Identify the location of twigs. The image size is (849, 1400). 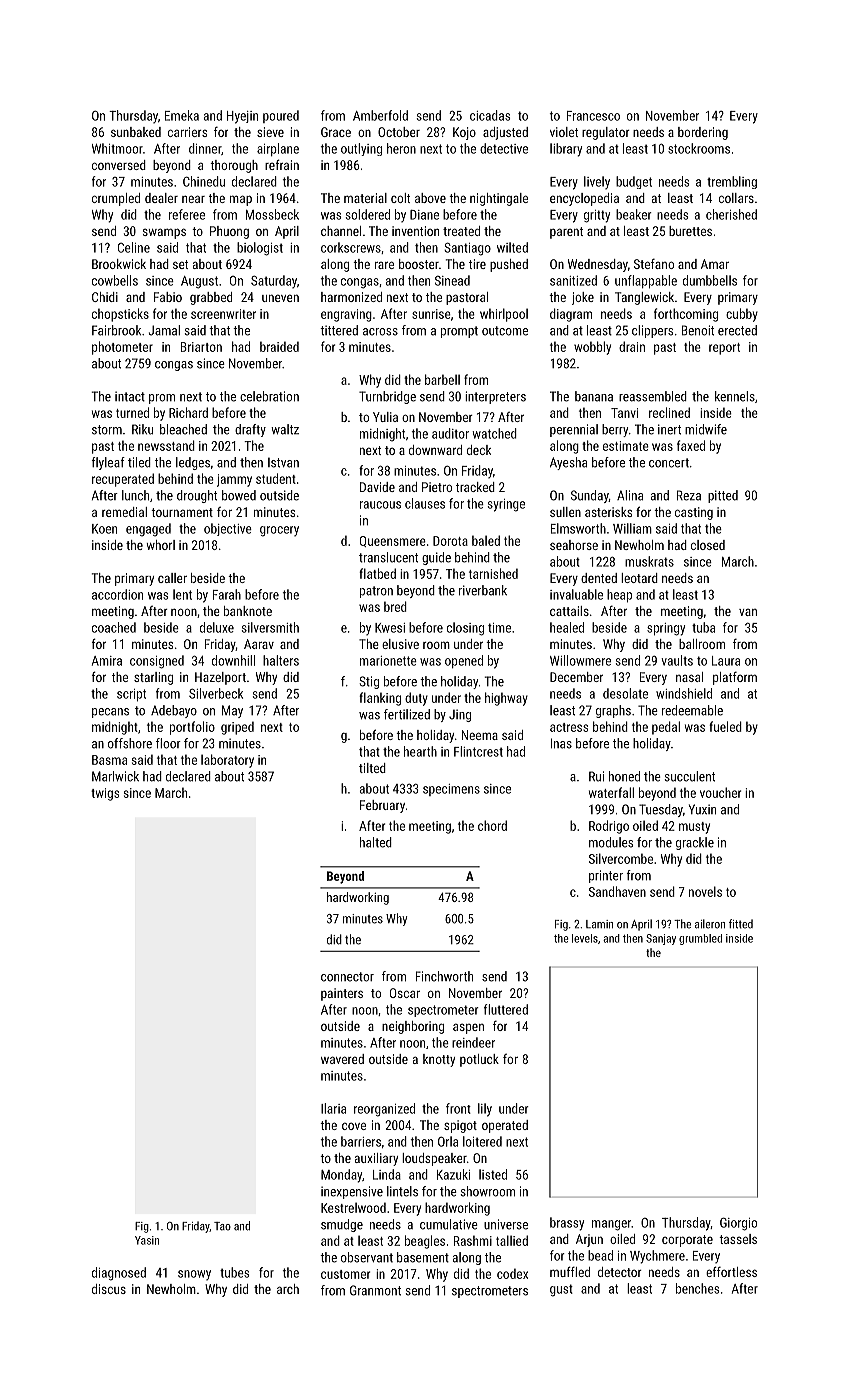
(105, 794).
